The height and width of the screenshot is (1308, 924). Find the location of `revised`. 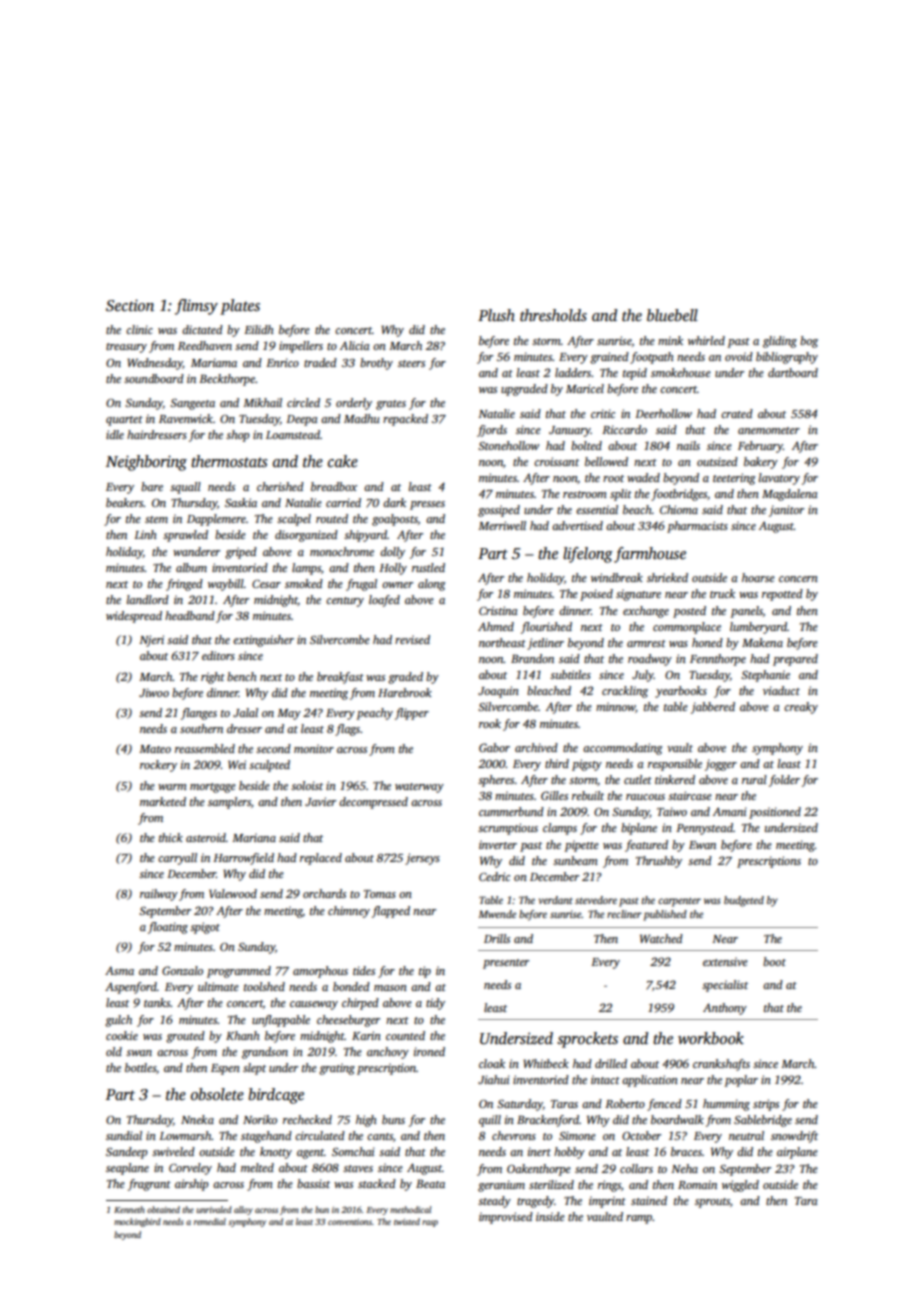

revised is located at coordinates (412, 639).
